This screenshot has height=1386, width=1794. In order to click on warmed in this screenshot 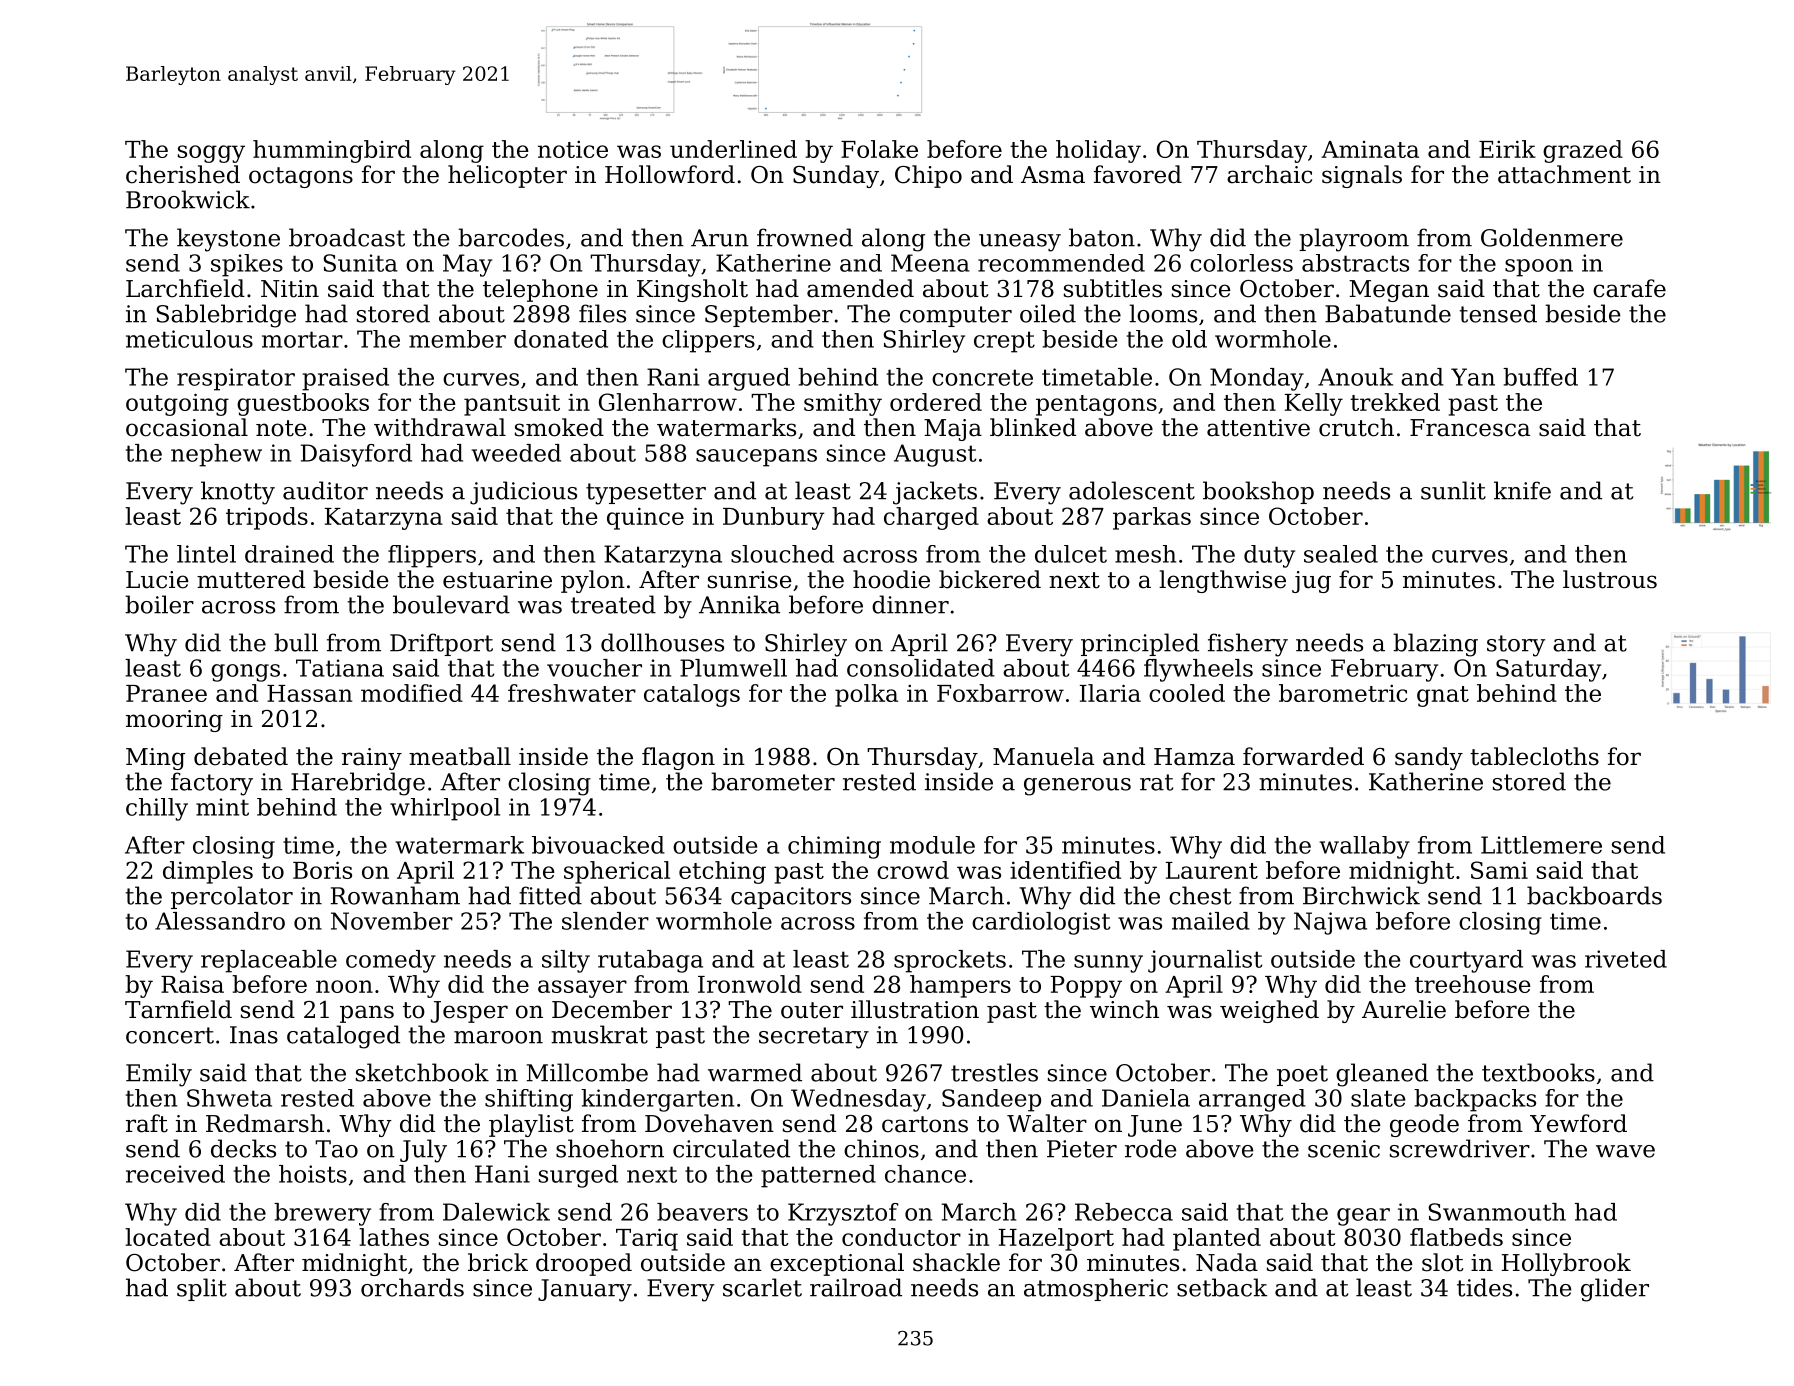, I will do `click(755, 1072)`.
